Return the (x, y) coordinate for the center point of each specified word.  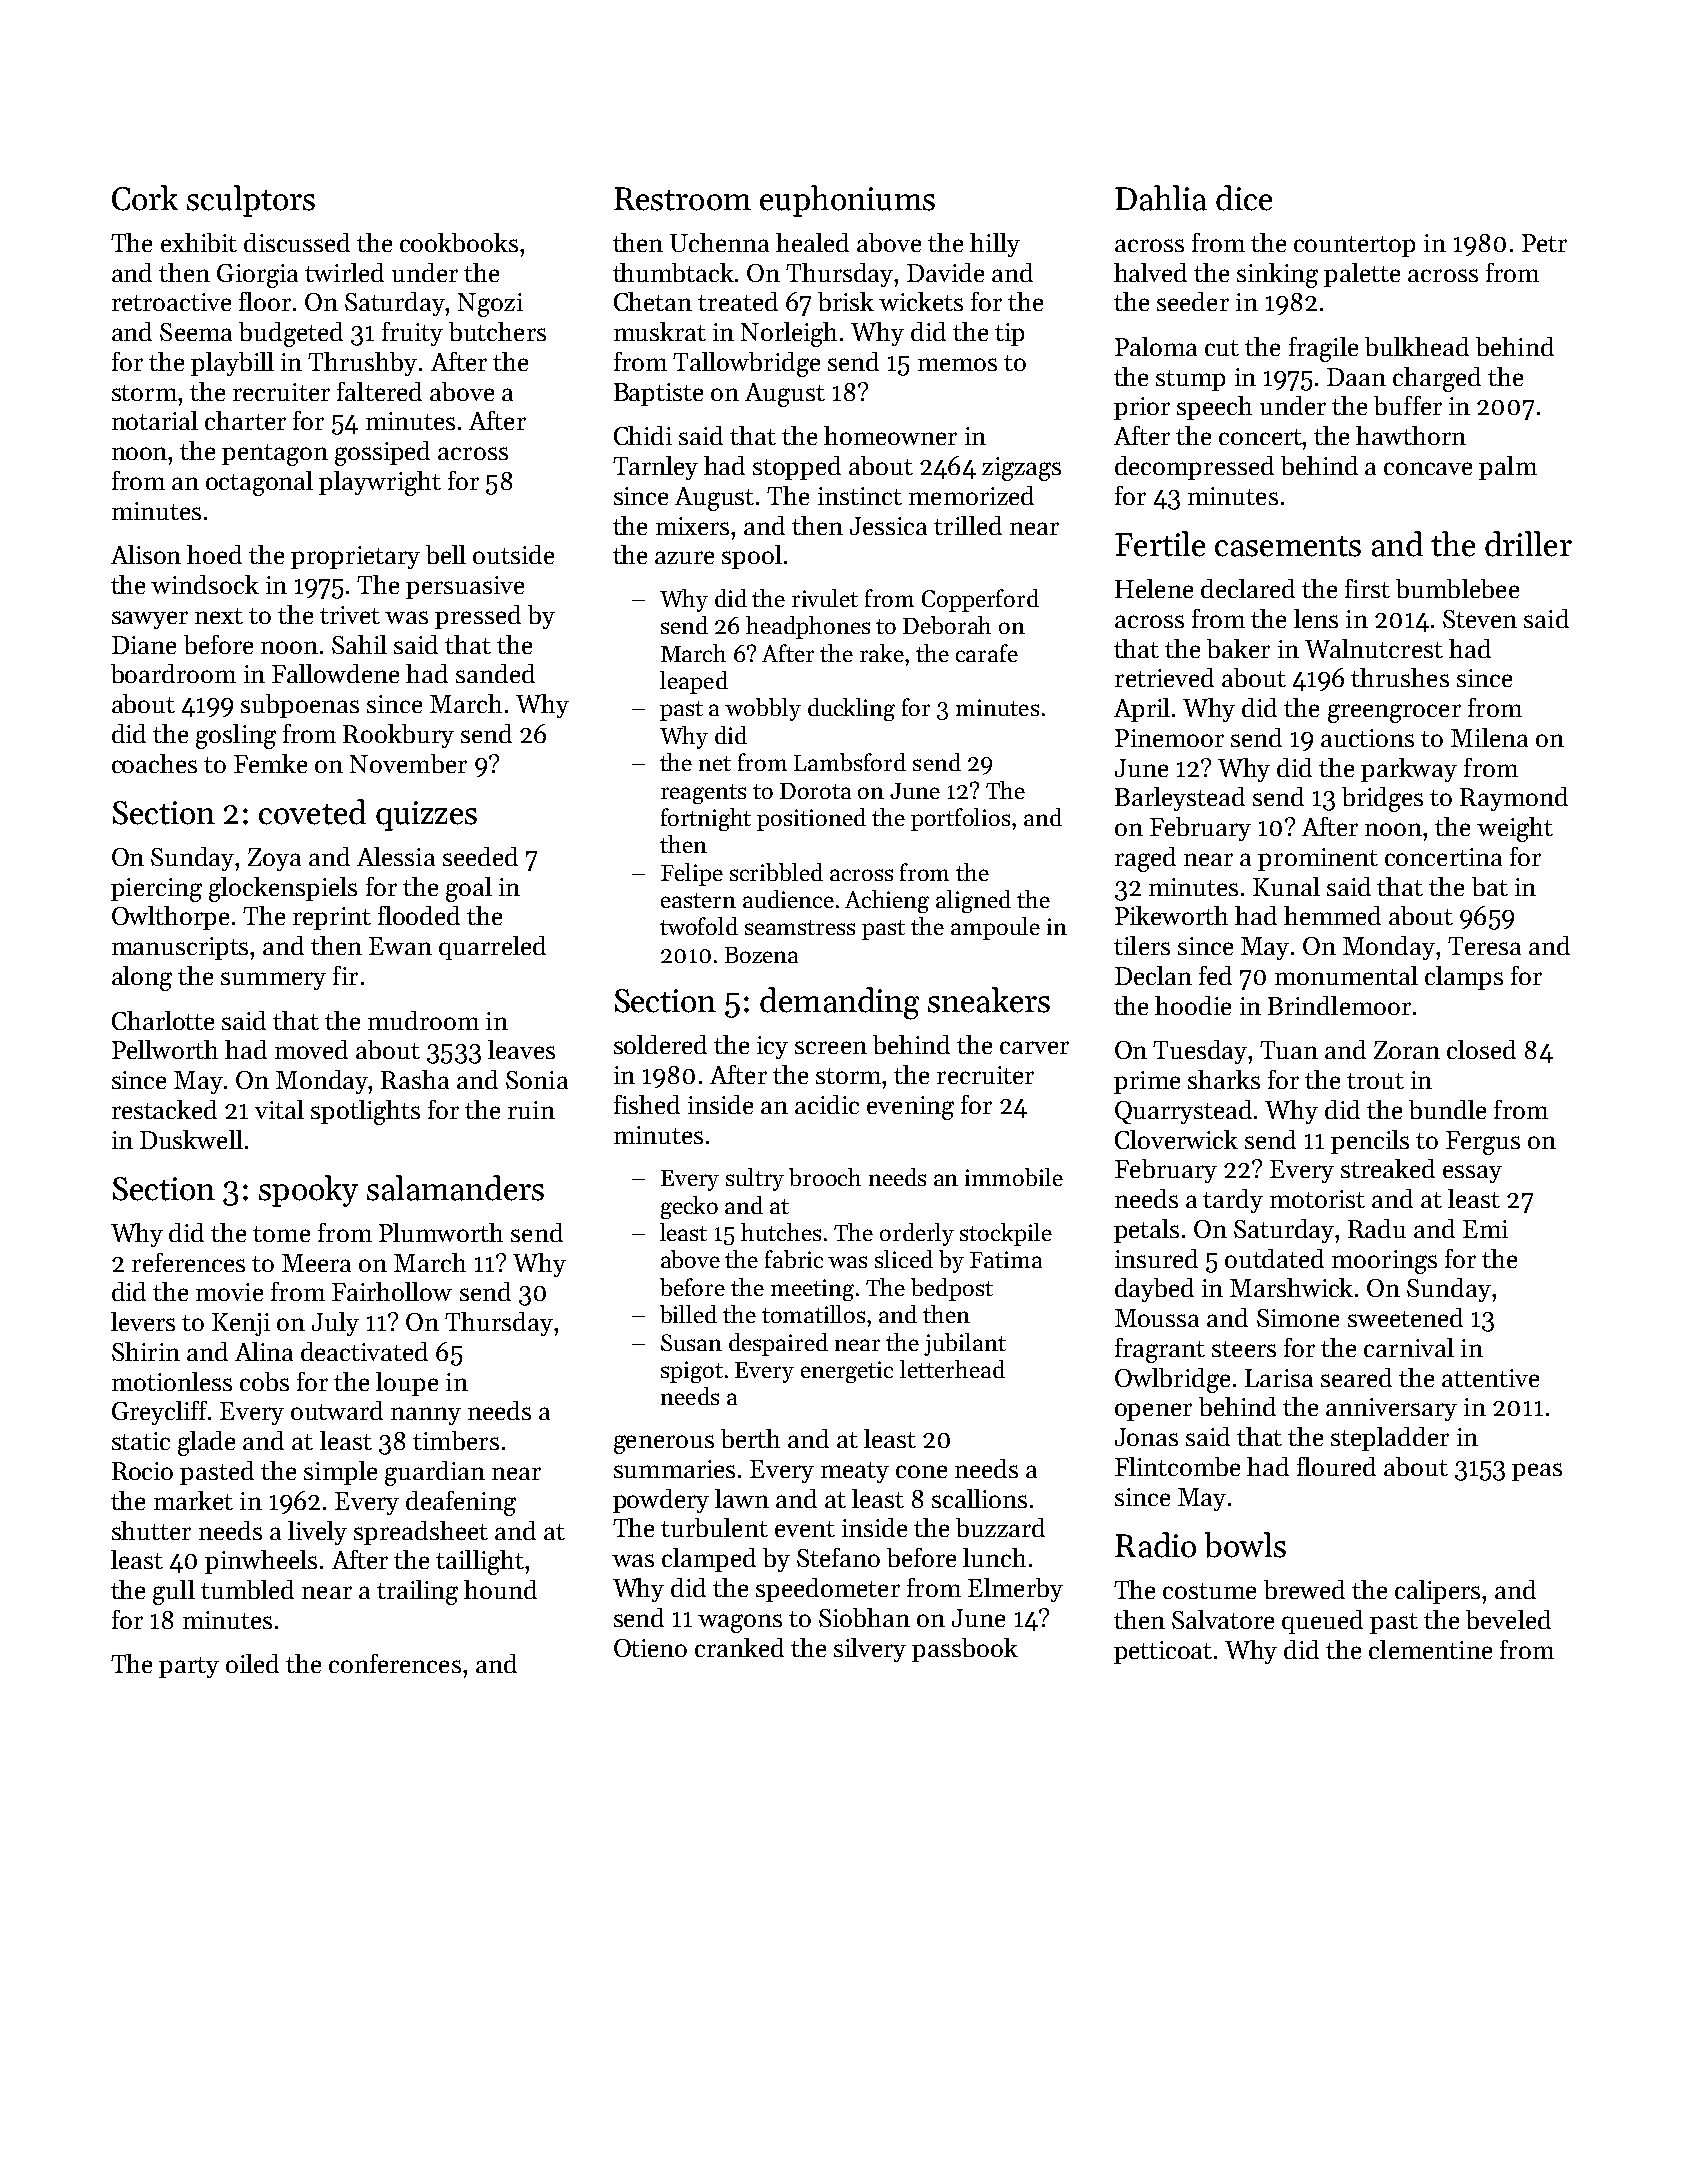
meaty (855, 1472)
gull (174, 1592)
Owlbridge (1172, 1380)
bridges (1382, 799)
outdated (1274, 1258)
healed (812, 242)
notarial (155, 420)
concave (1428, 468)
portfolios (960, 819)
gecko (689, 1207)
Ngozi (490, 305)
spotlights (365, 1112)
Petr (1544, 243)
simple (340, 1473)
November (408, 763)
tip (1009, 334)
